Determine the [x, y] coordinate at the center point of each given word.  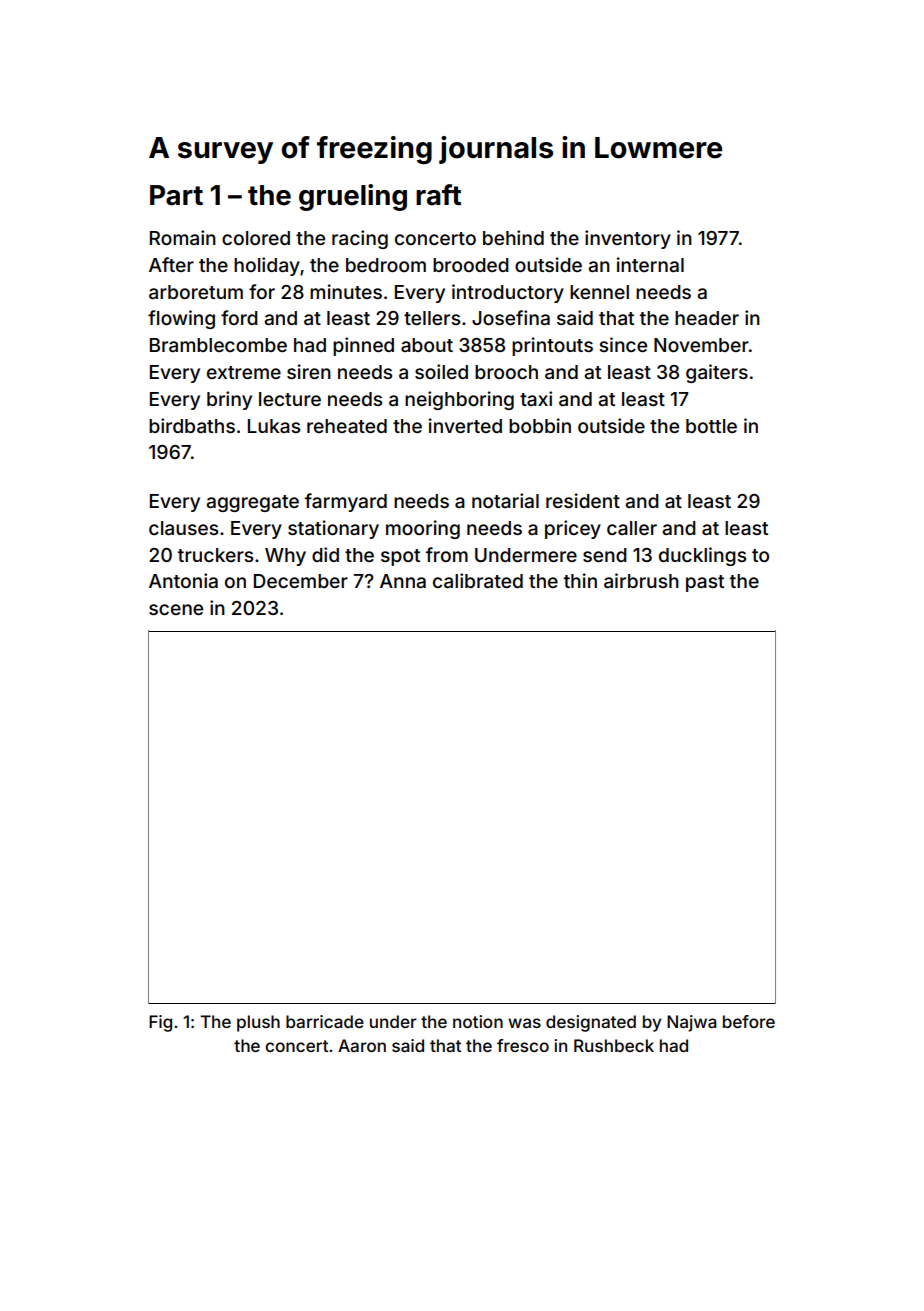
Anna [403, 581]
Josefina [511, 317]
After [171, 264]
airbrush [641, 580]
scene [176, 609]
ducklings [702, 556]
